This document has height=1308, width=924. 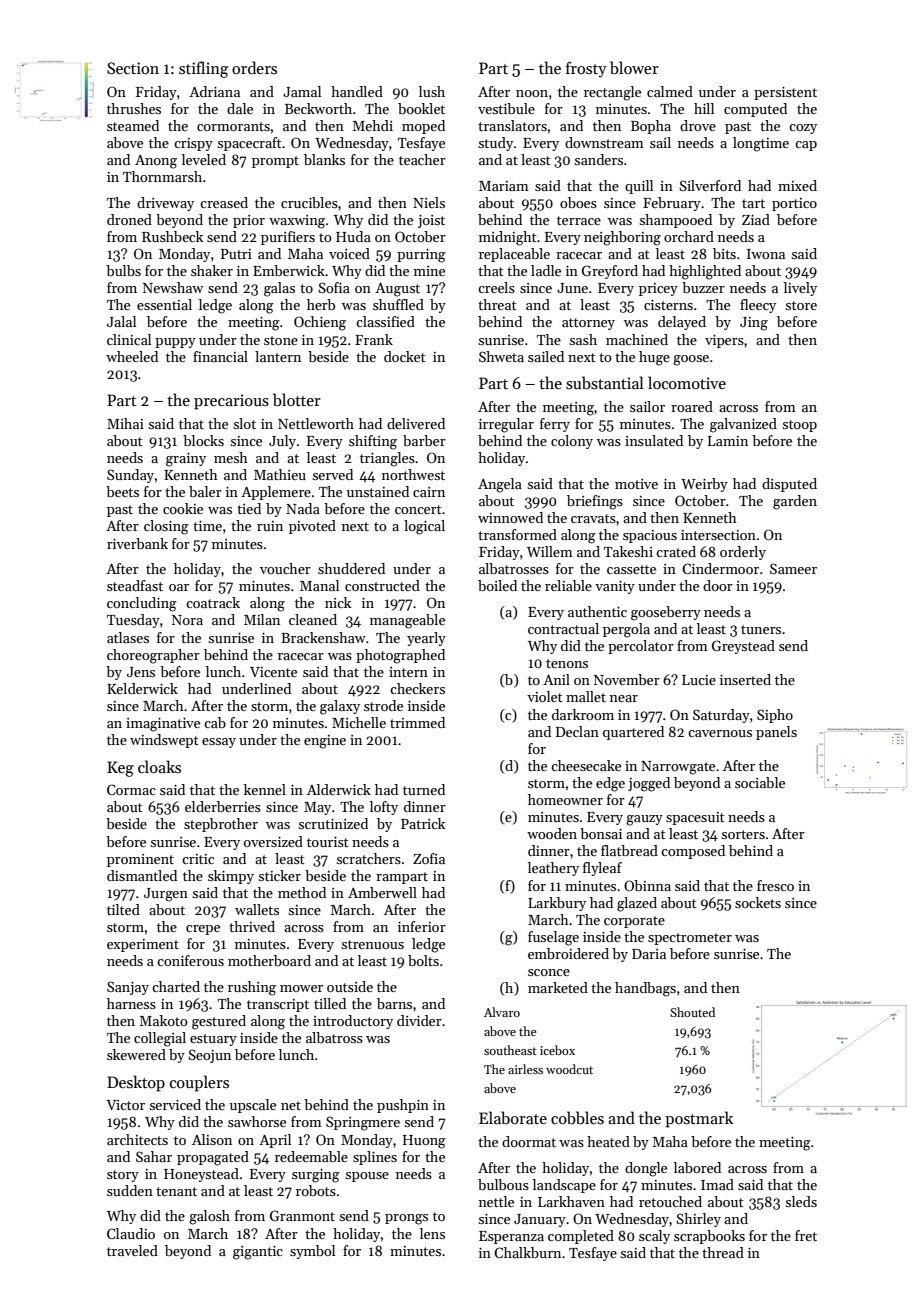 I want to click on postmark, so click(x=699, y=1119).
